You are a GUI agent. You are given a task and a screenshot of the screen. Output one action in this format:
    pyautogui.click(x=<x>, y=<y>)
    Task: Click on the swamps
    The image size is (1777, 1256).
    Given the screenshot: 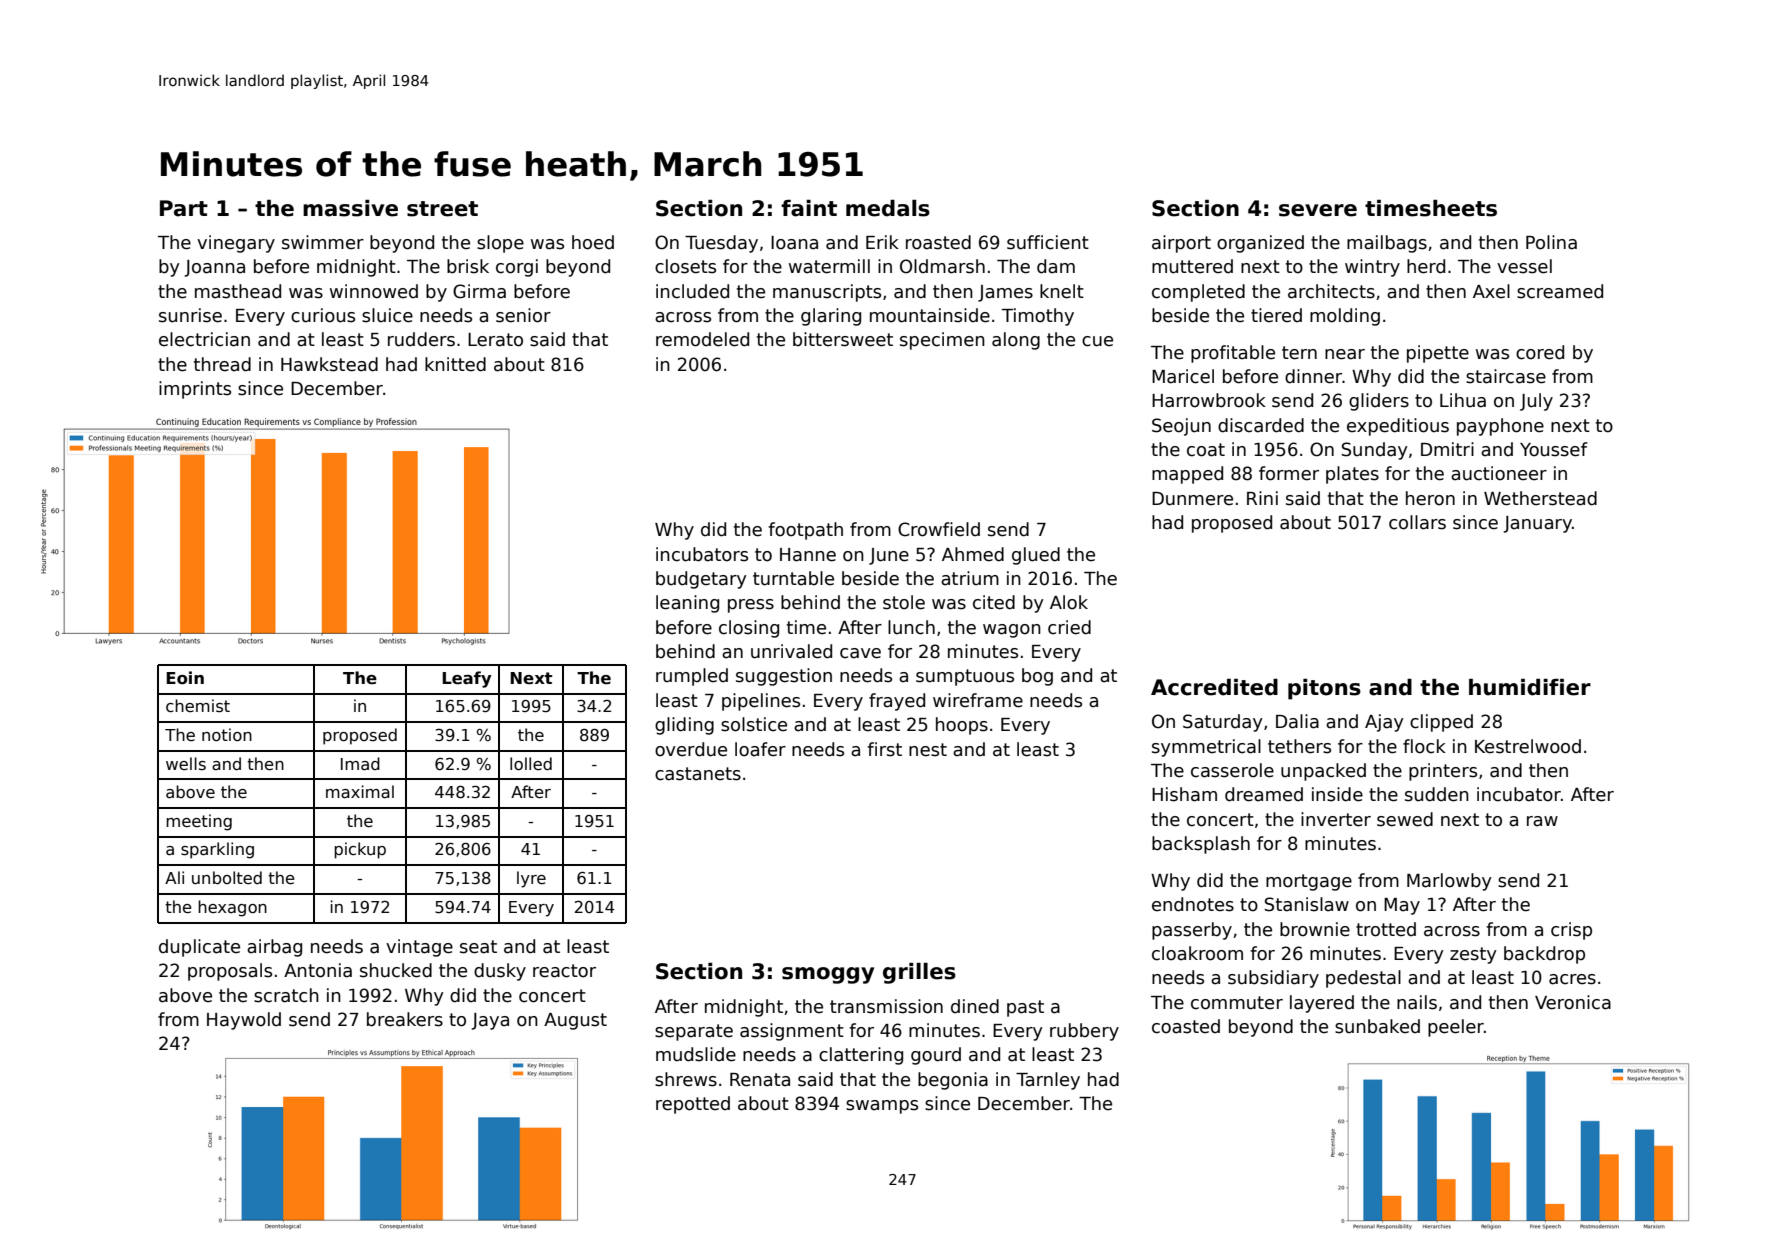 What is the action you would take?
    pyautogui.click(x=882, y=1107)
